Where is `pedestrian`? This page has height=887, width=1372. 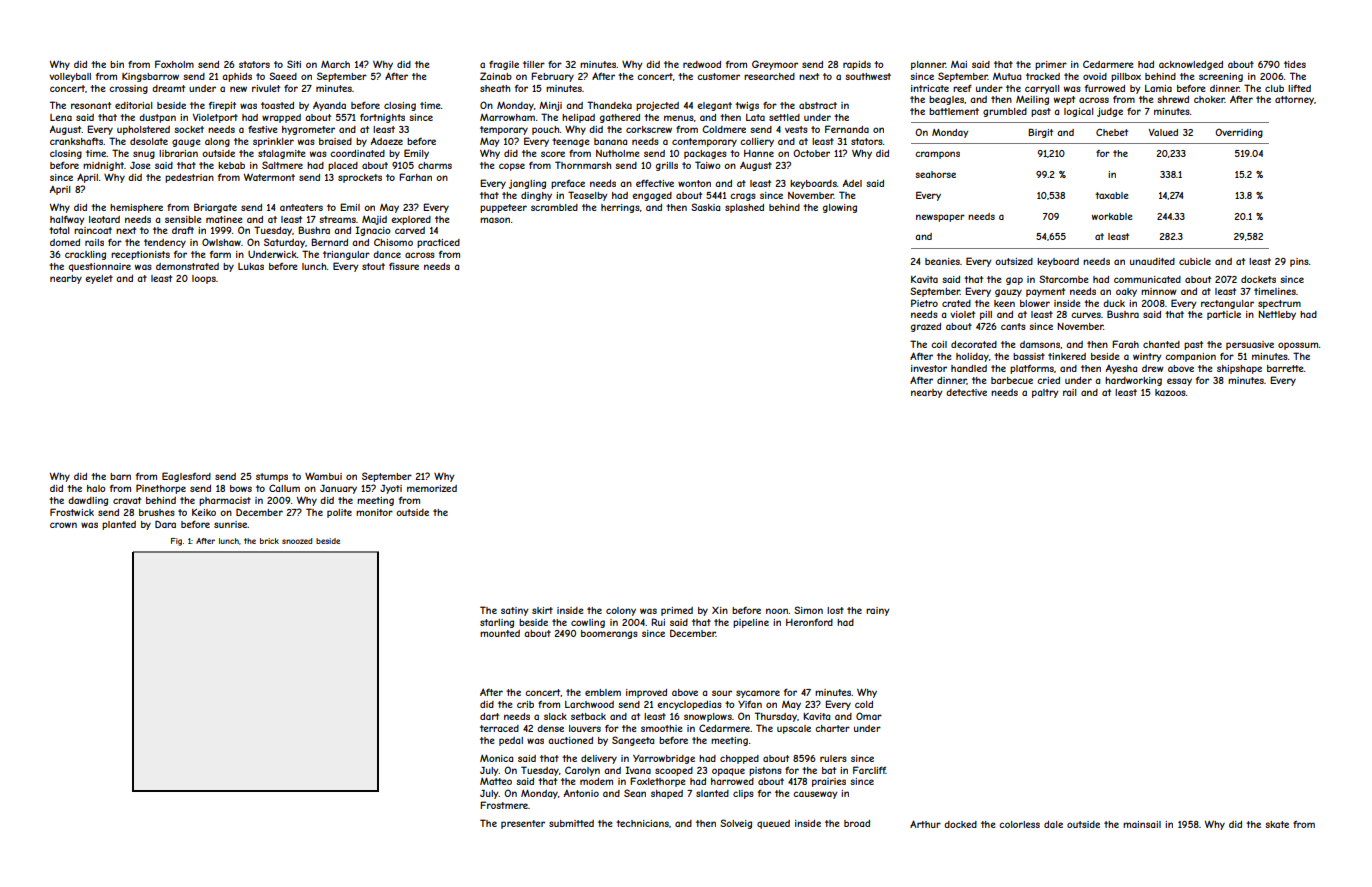 pedestrian is located at coordinates (189, 178).
